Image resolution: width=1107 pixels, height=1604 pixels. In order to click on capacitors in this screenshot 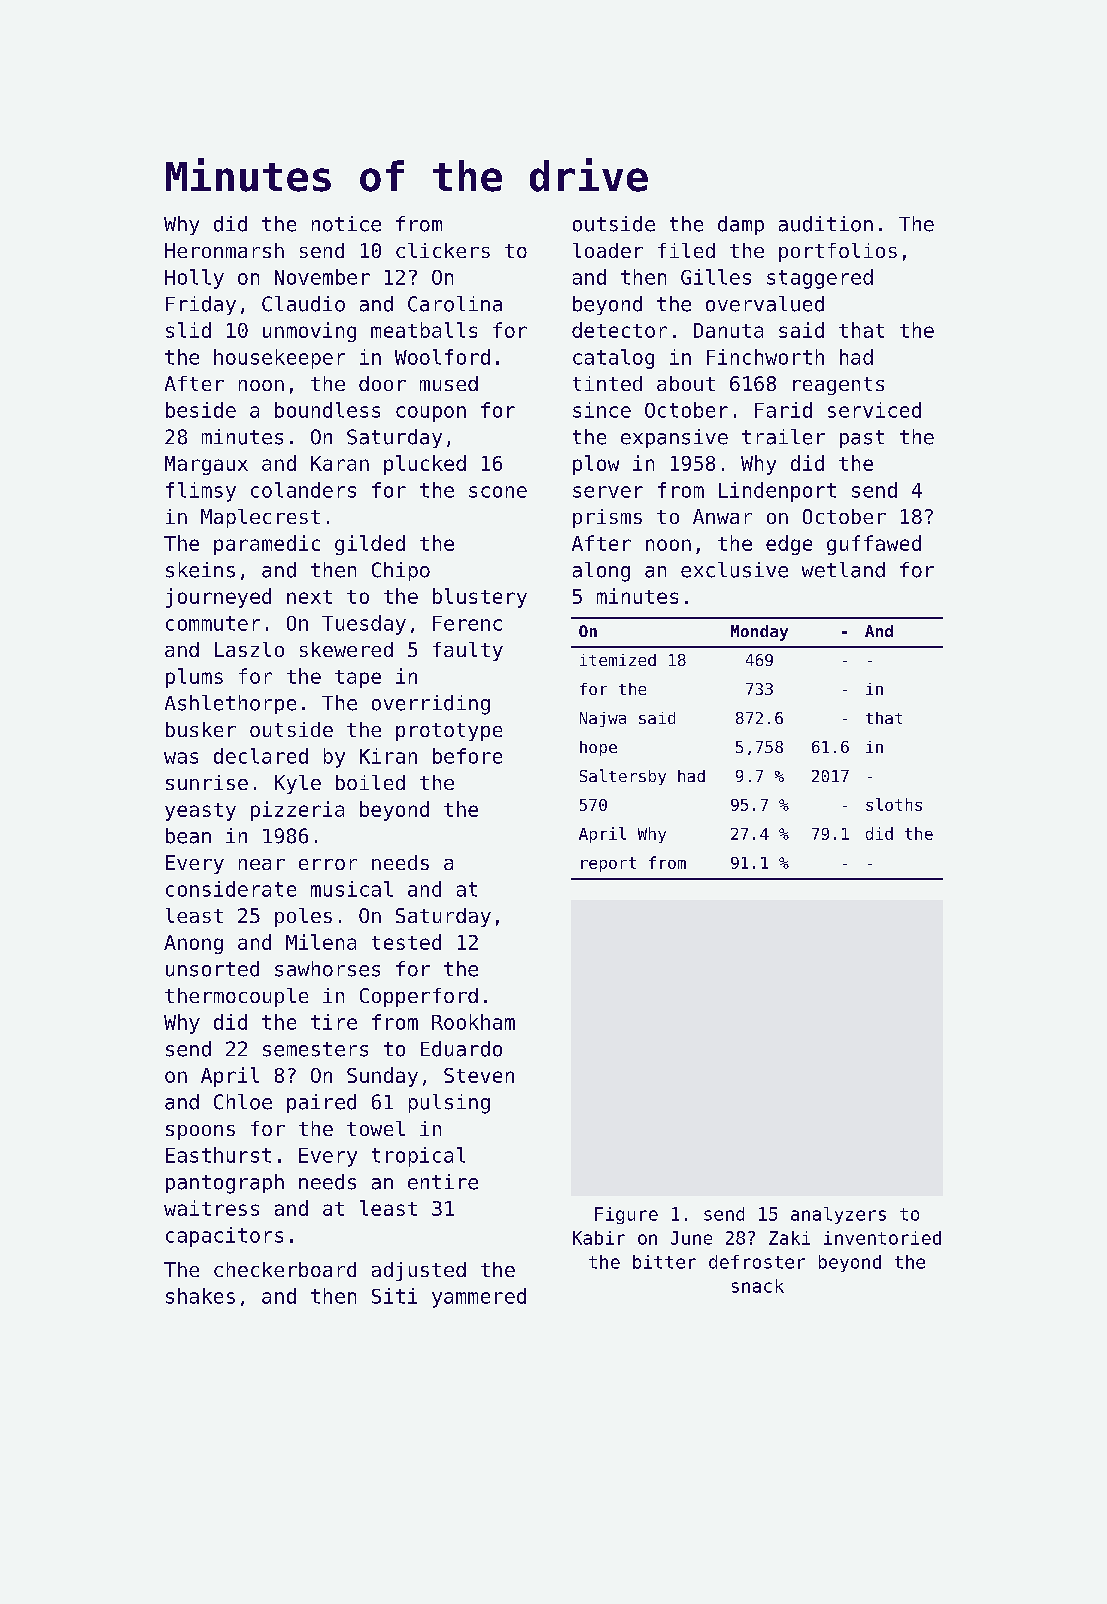, I will do `click(224, 1237)`.
